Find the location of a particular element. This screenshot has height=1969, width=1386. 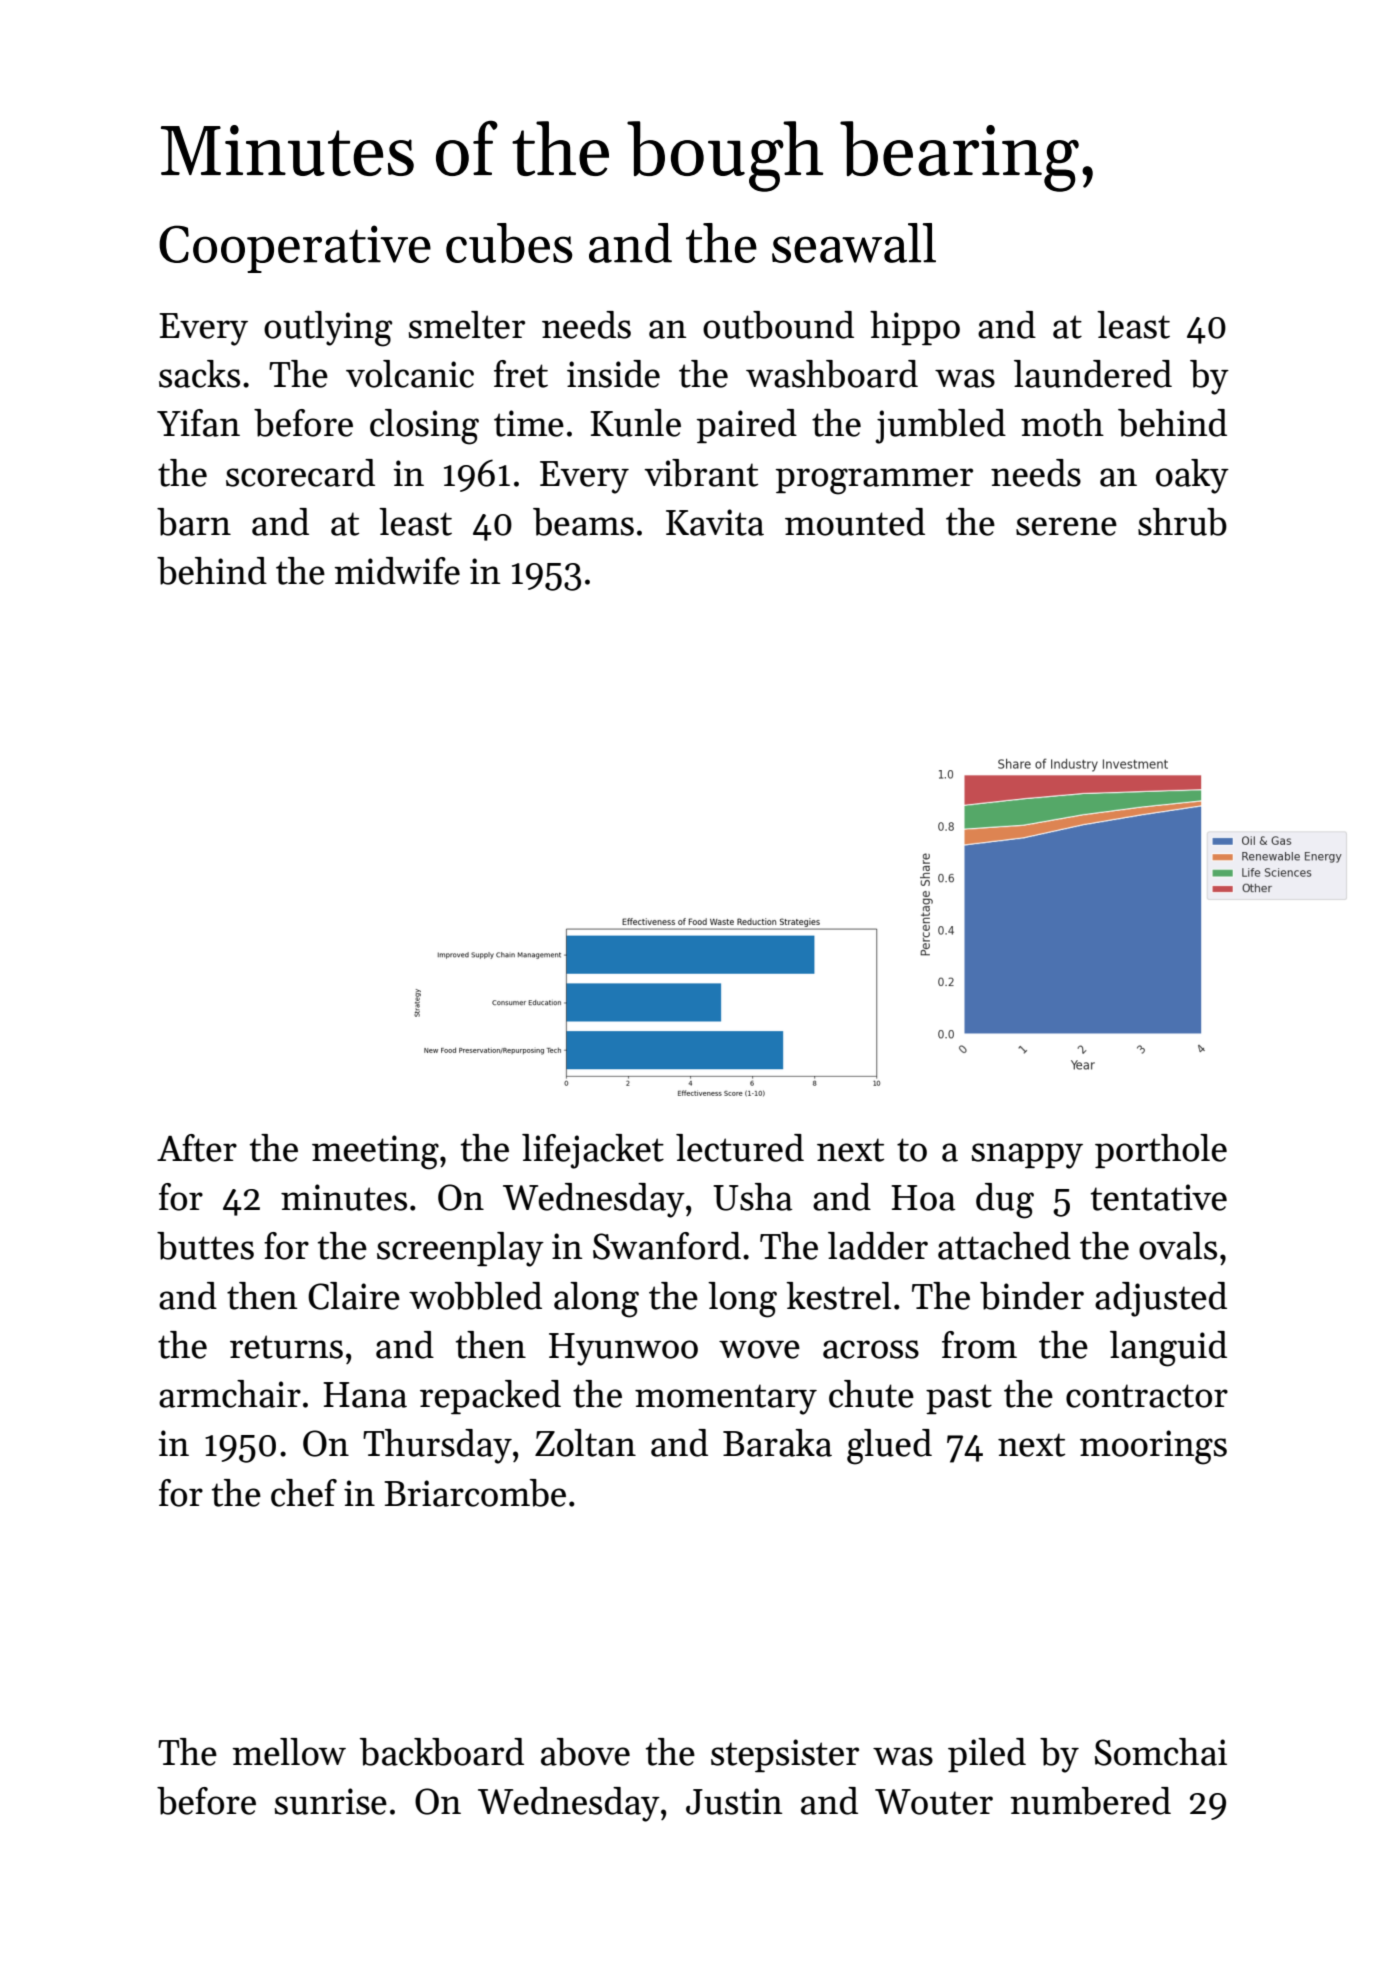

cubes is located at coordinates (509, 243).
